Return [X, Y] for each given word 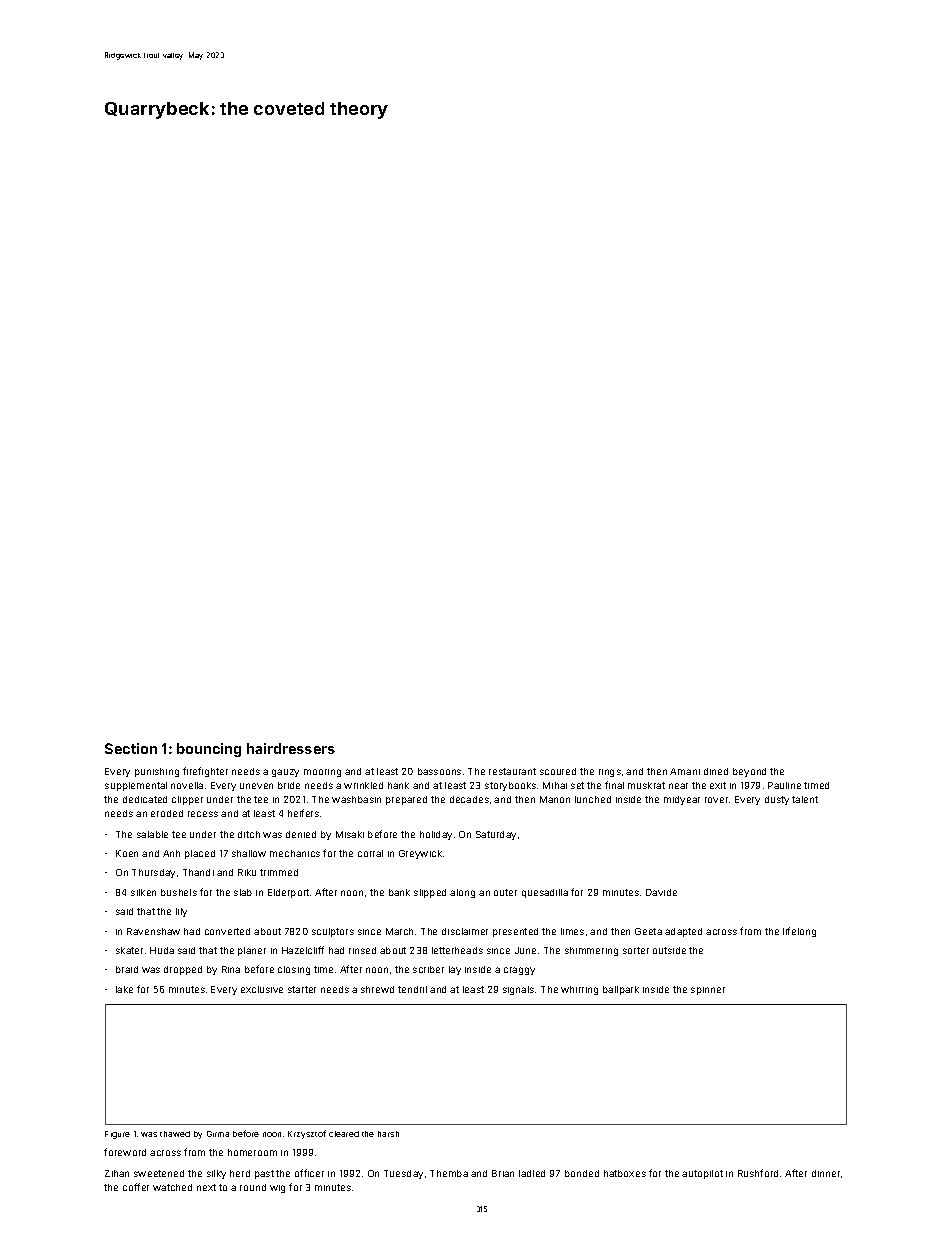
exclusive [262, 989]
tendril [412, 989]
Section [131, 748]
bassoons [439, 771]
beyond [749, 772]
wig [277, 1189]
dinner [826, 1173]
